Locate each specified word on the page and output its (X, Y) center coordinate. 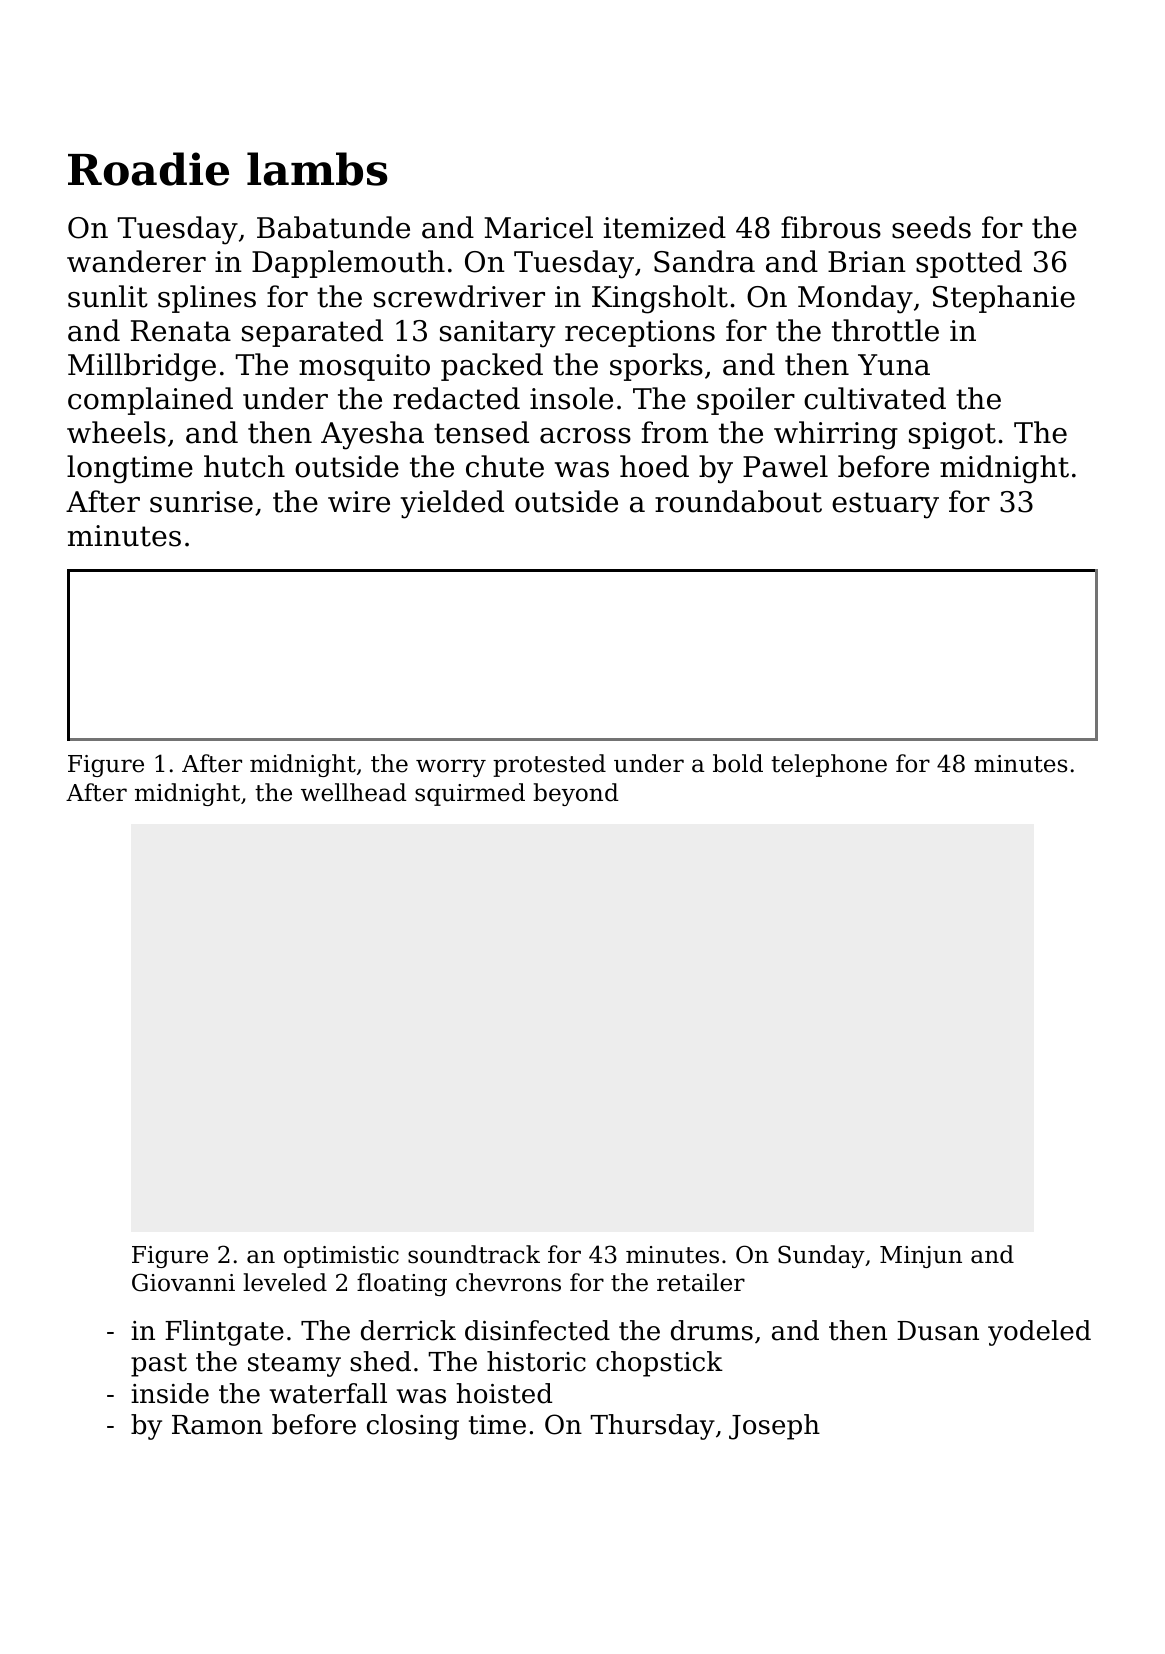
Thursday (652, 1427)
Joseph (774, 1427)
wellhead (354, 792)
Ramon (217, 1425)
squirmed (470, 794)
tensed (481, 432)
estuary (885, 505)
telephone (829, 765)
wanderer (136, 261)
